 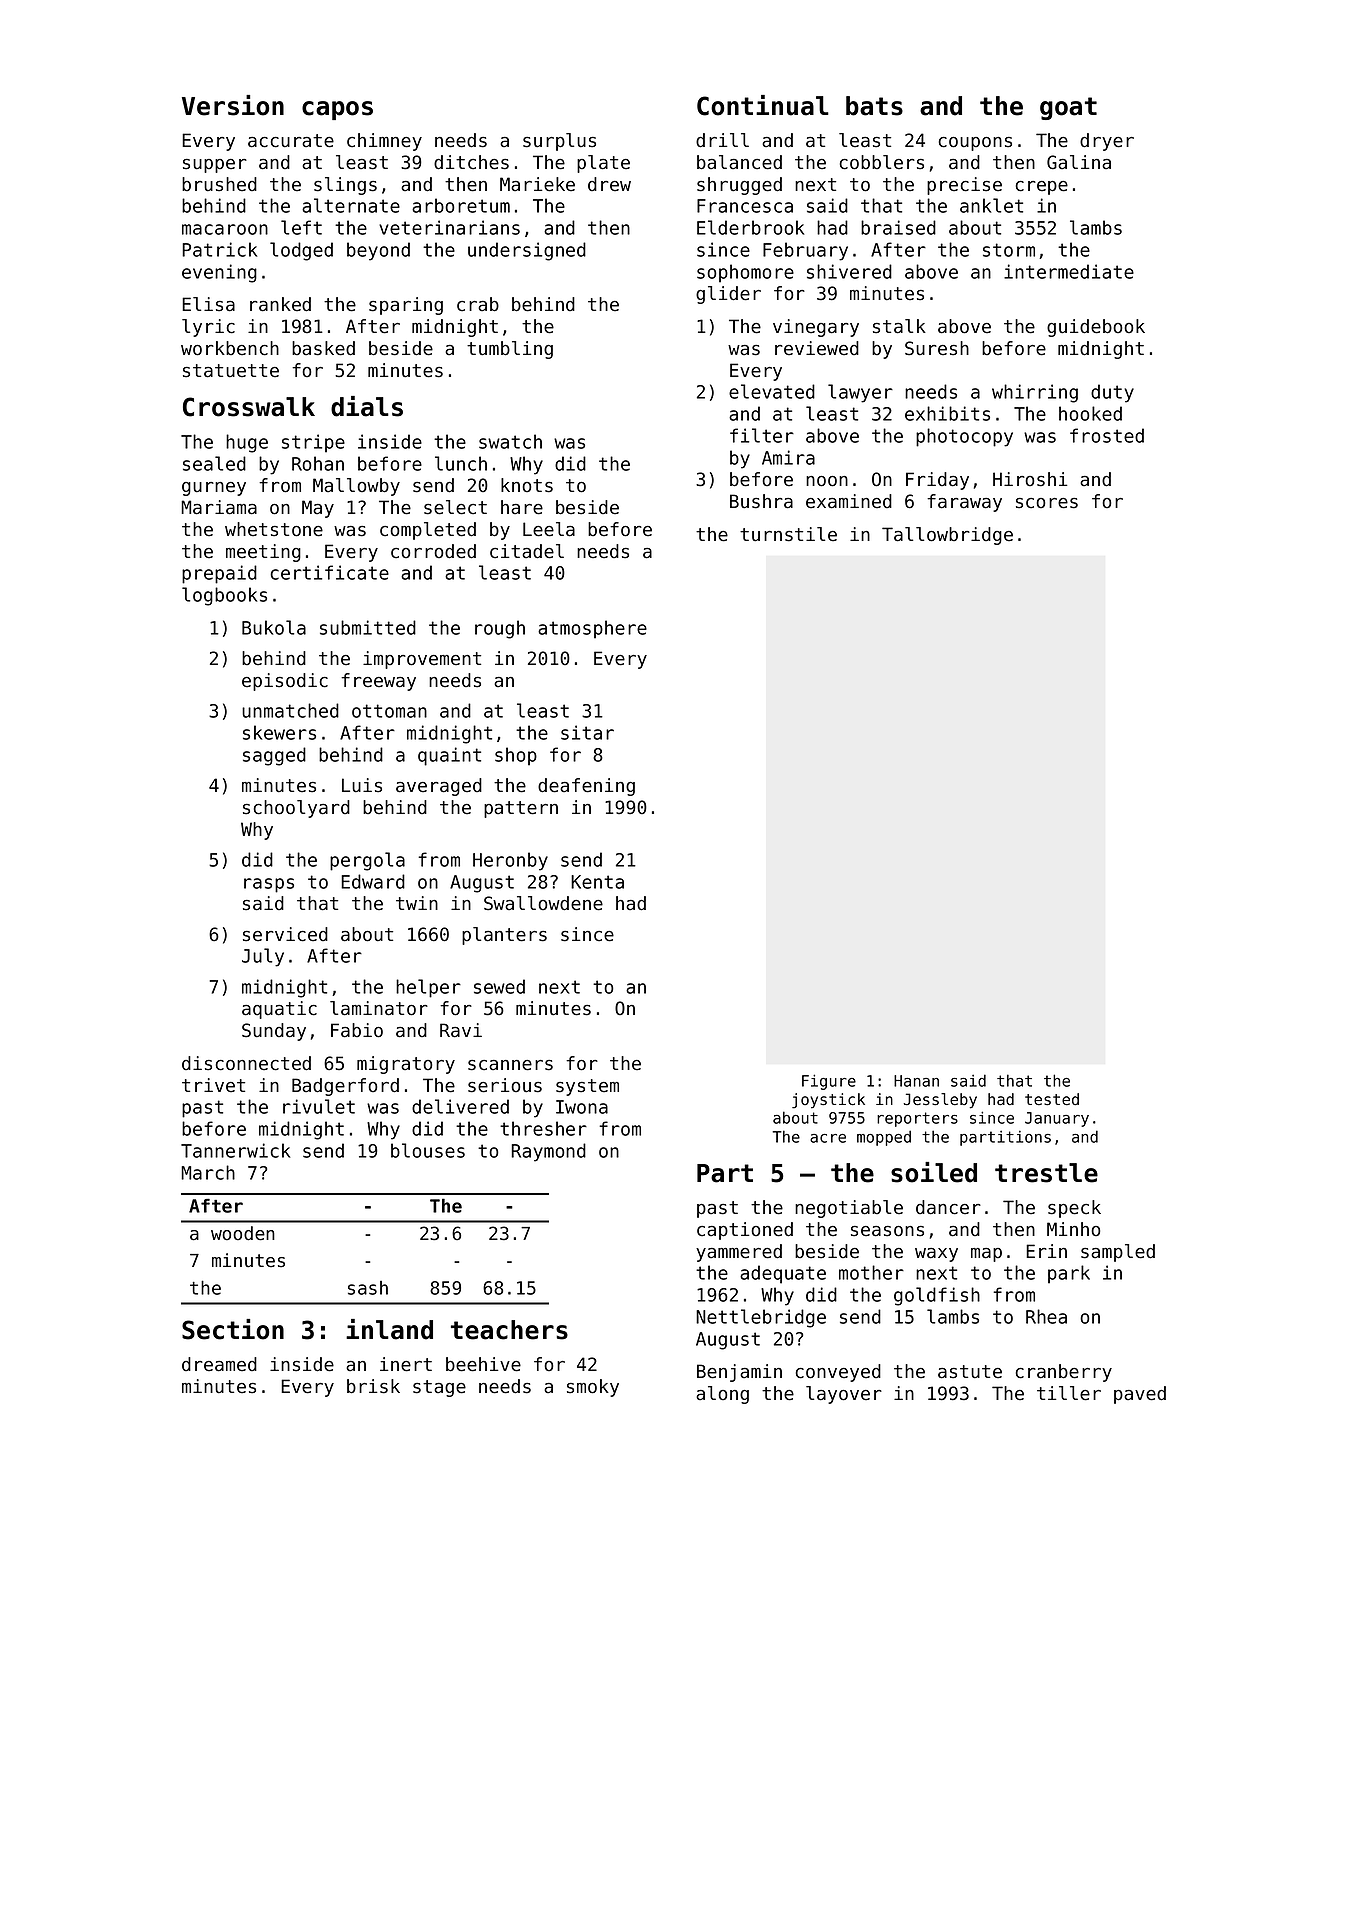 I want to click on goat, so click(x=1068, y=108).
